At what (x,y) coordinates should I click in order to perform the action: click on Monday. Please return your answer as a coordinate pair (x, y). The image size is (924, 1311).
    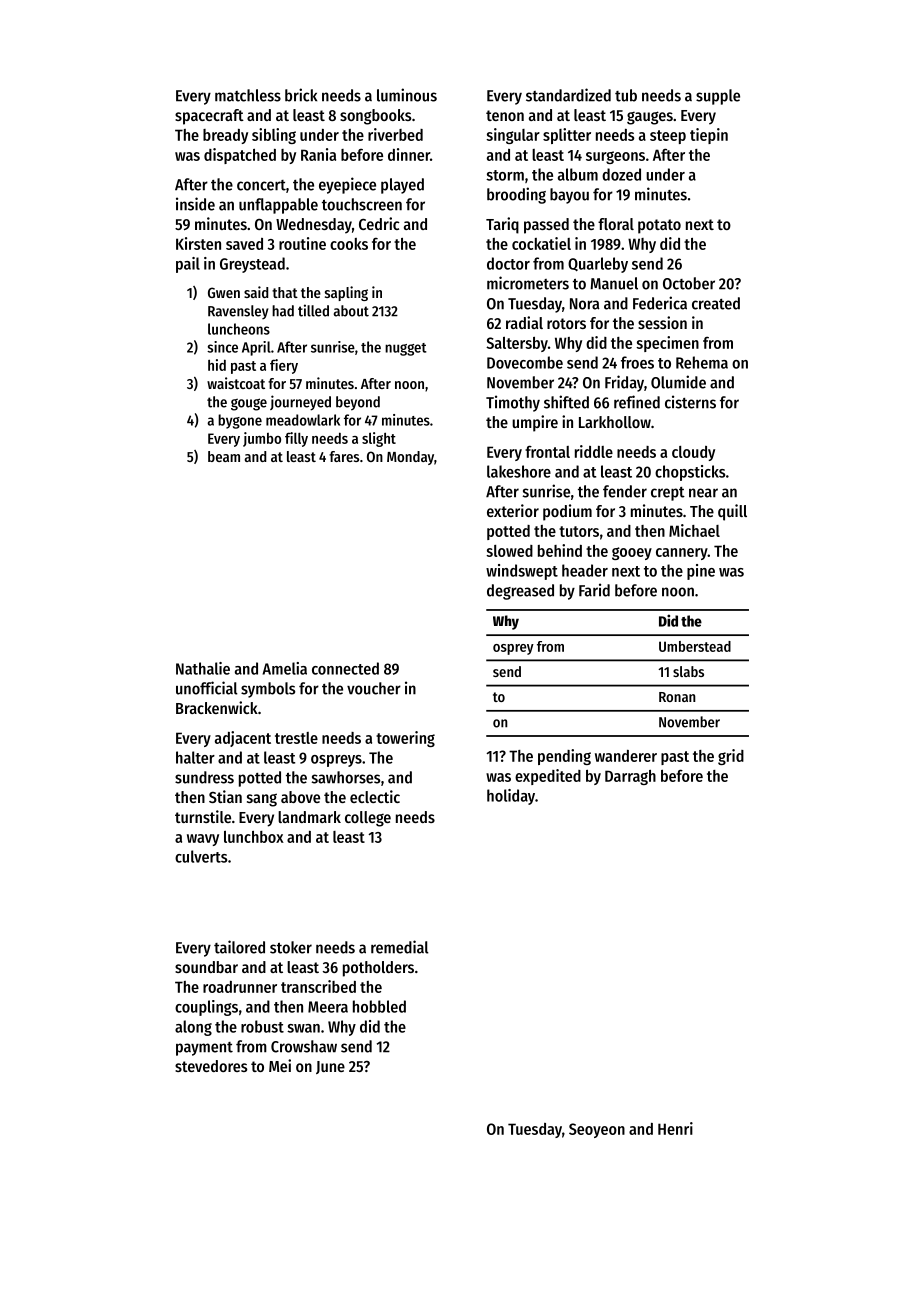
    Looking at the image, I should click on (410, 458).
